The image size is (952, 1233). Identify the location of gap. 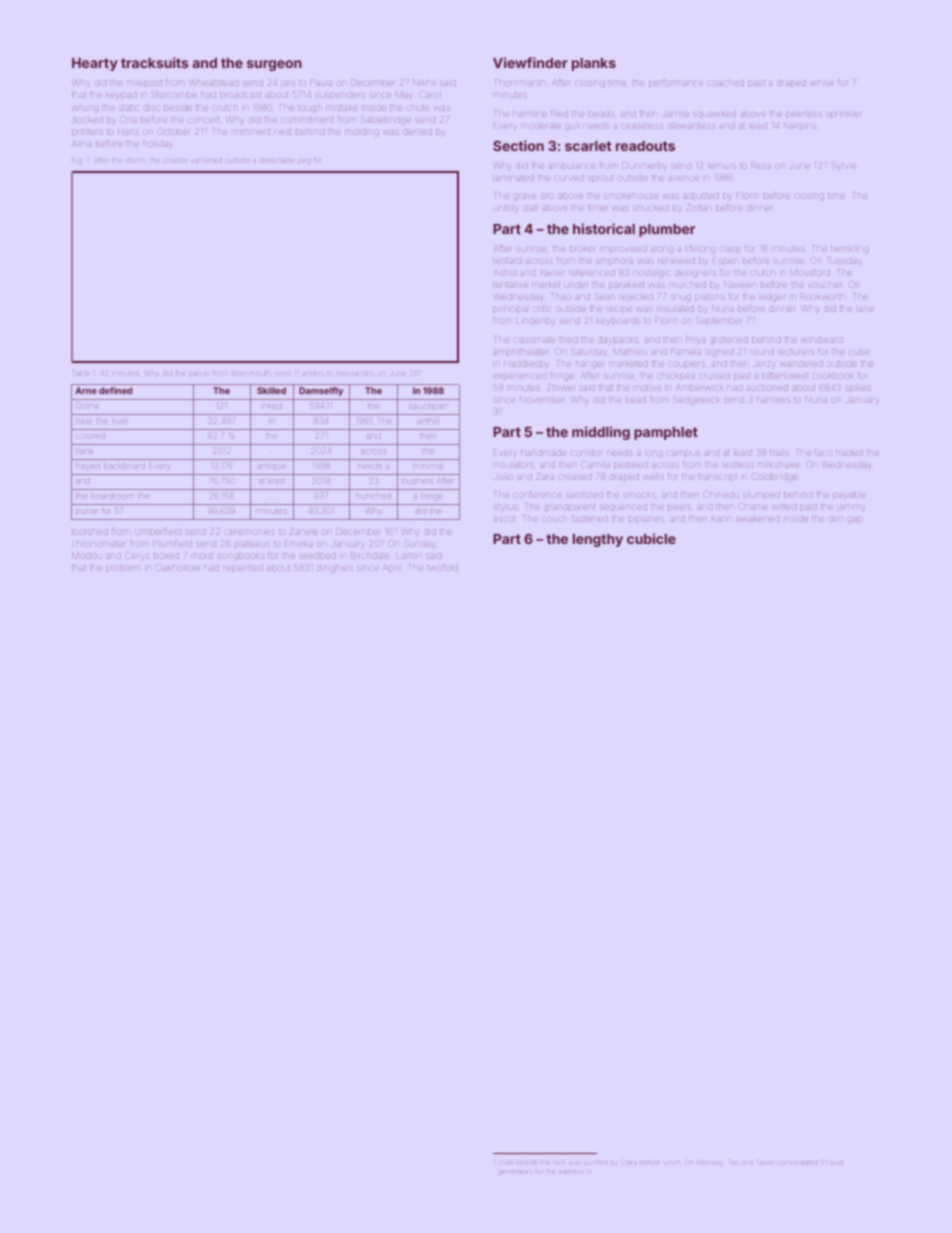
(855, 520).
